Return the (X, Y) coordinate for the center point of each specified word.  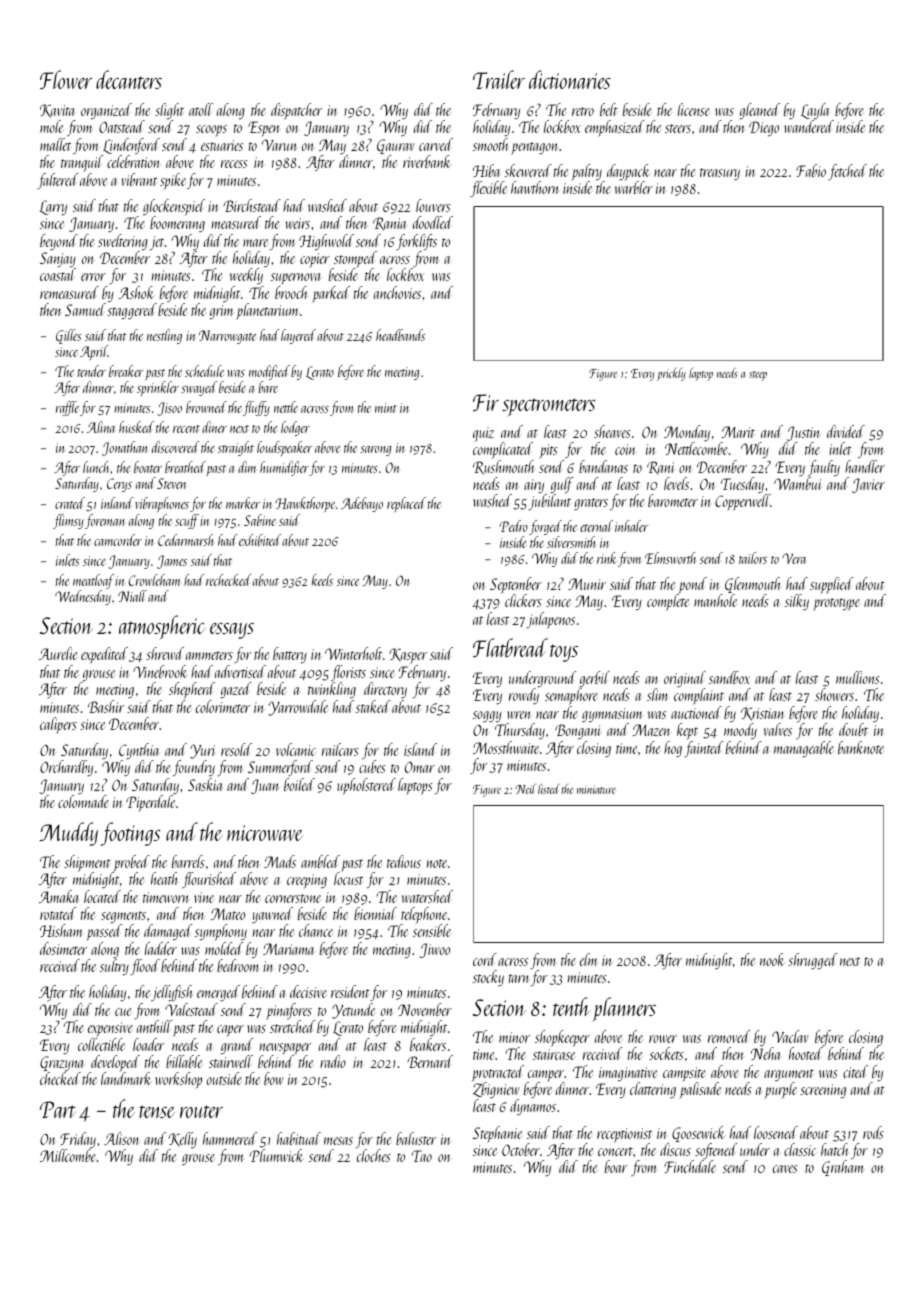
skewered (528, 170)
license (693, 109)
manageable (803, 749)
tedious (404, 861)
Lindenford (131, 146)
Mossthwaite (506, 747)
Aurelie (58, 653)
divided (846, 431)
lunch (96, 467)
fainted (704, 749)
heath (164, 878)
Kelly (183, 1140)
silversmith (571, 542)
